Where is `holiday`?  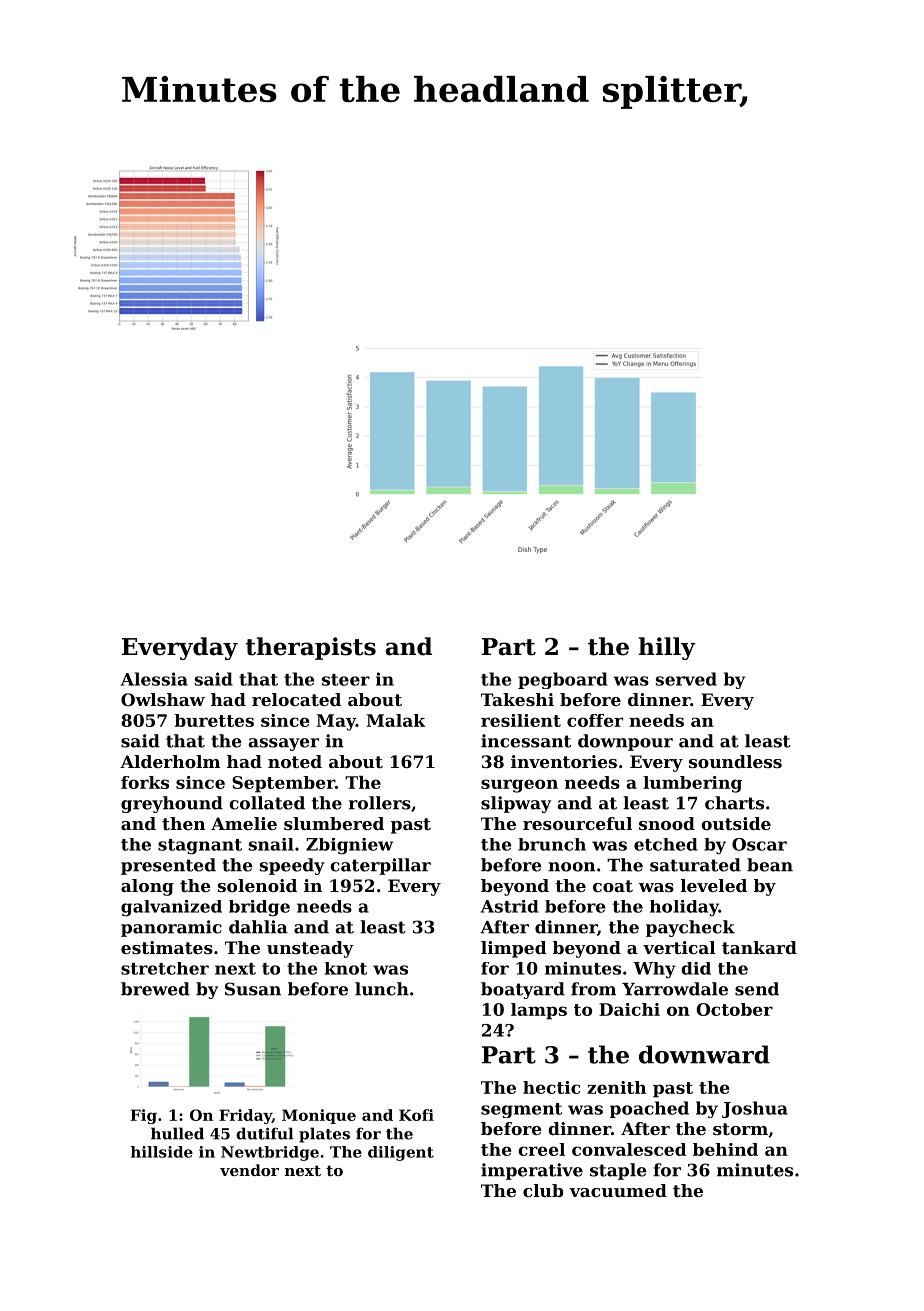 holiday is located at coordinates (684, 908).
